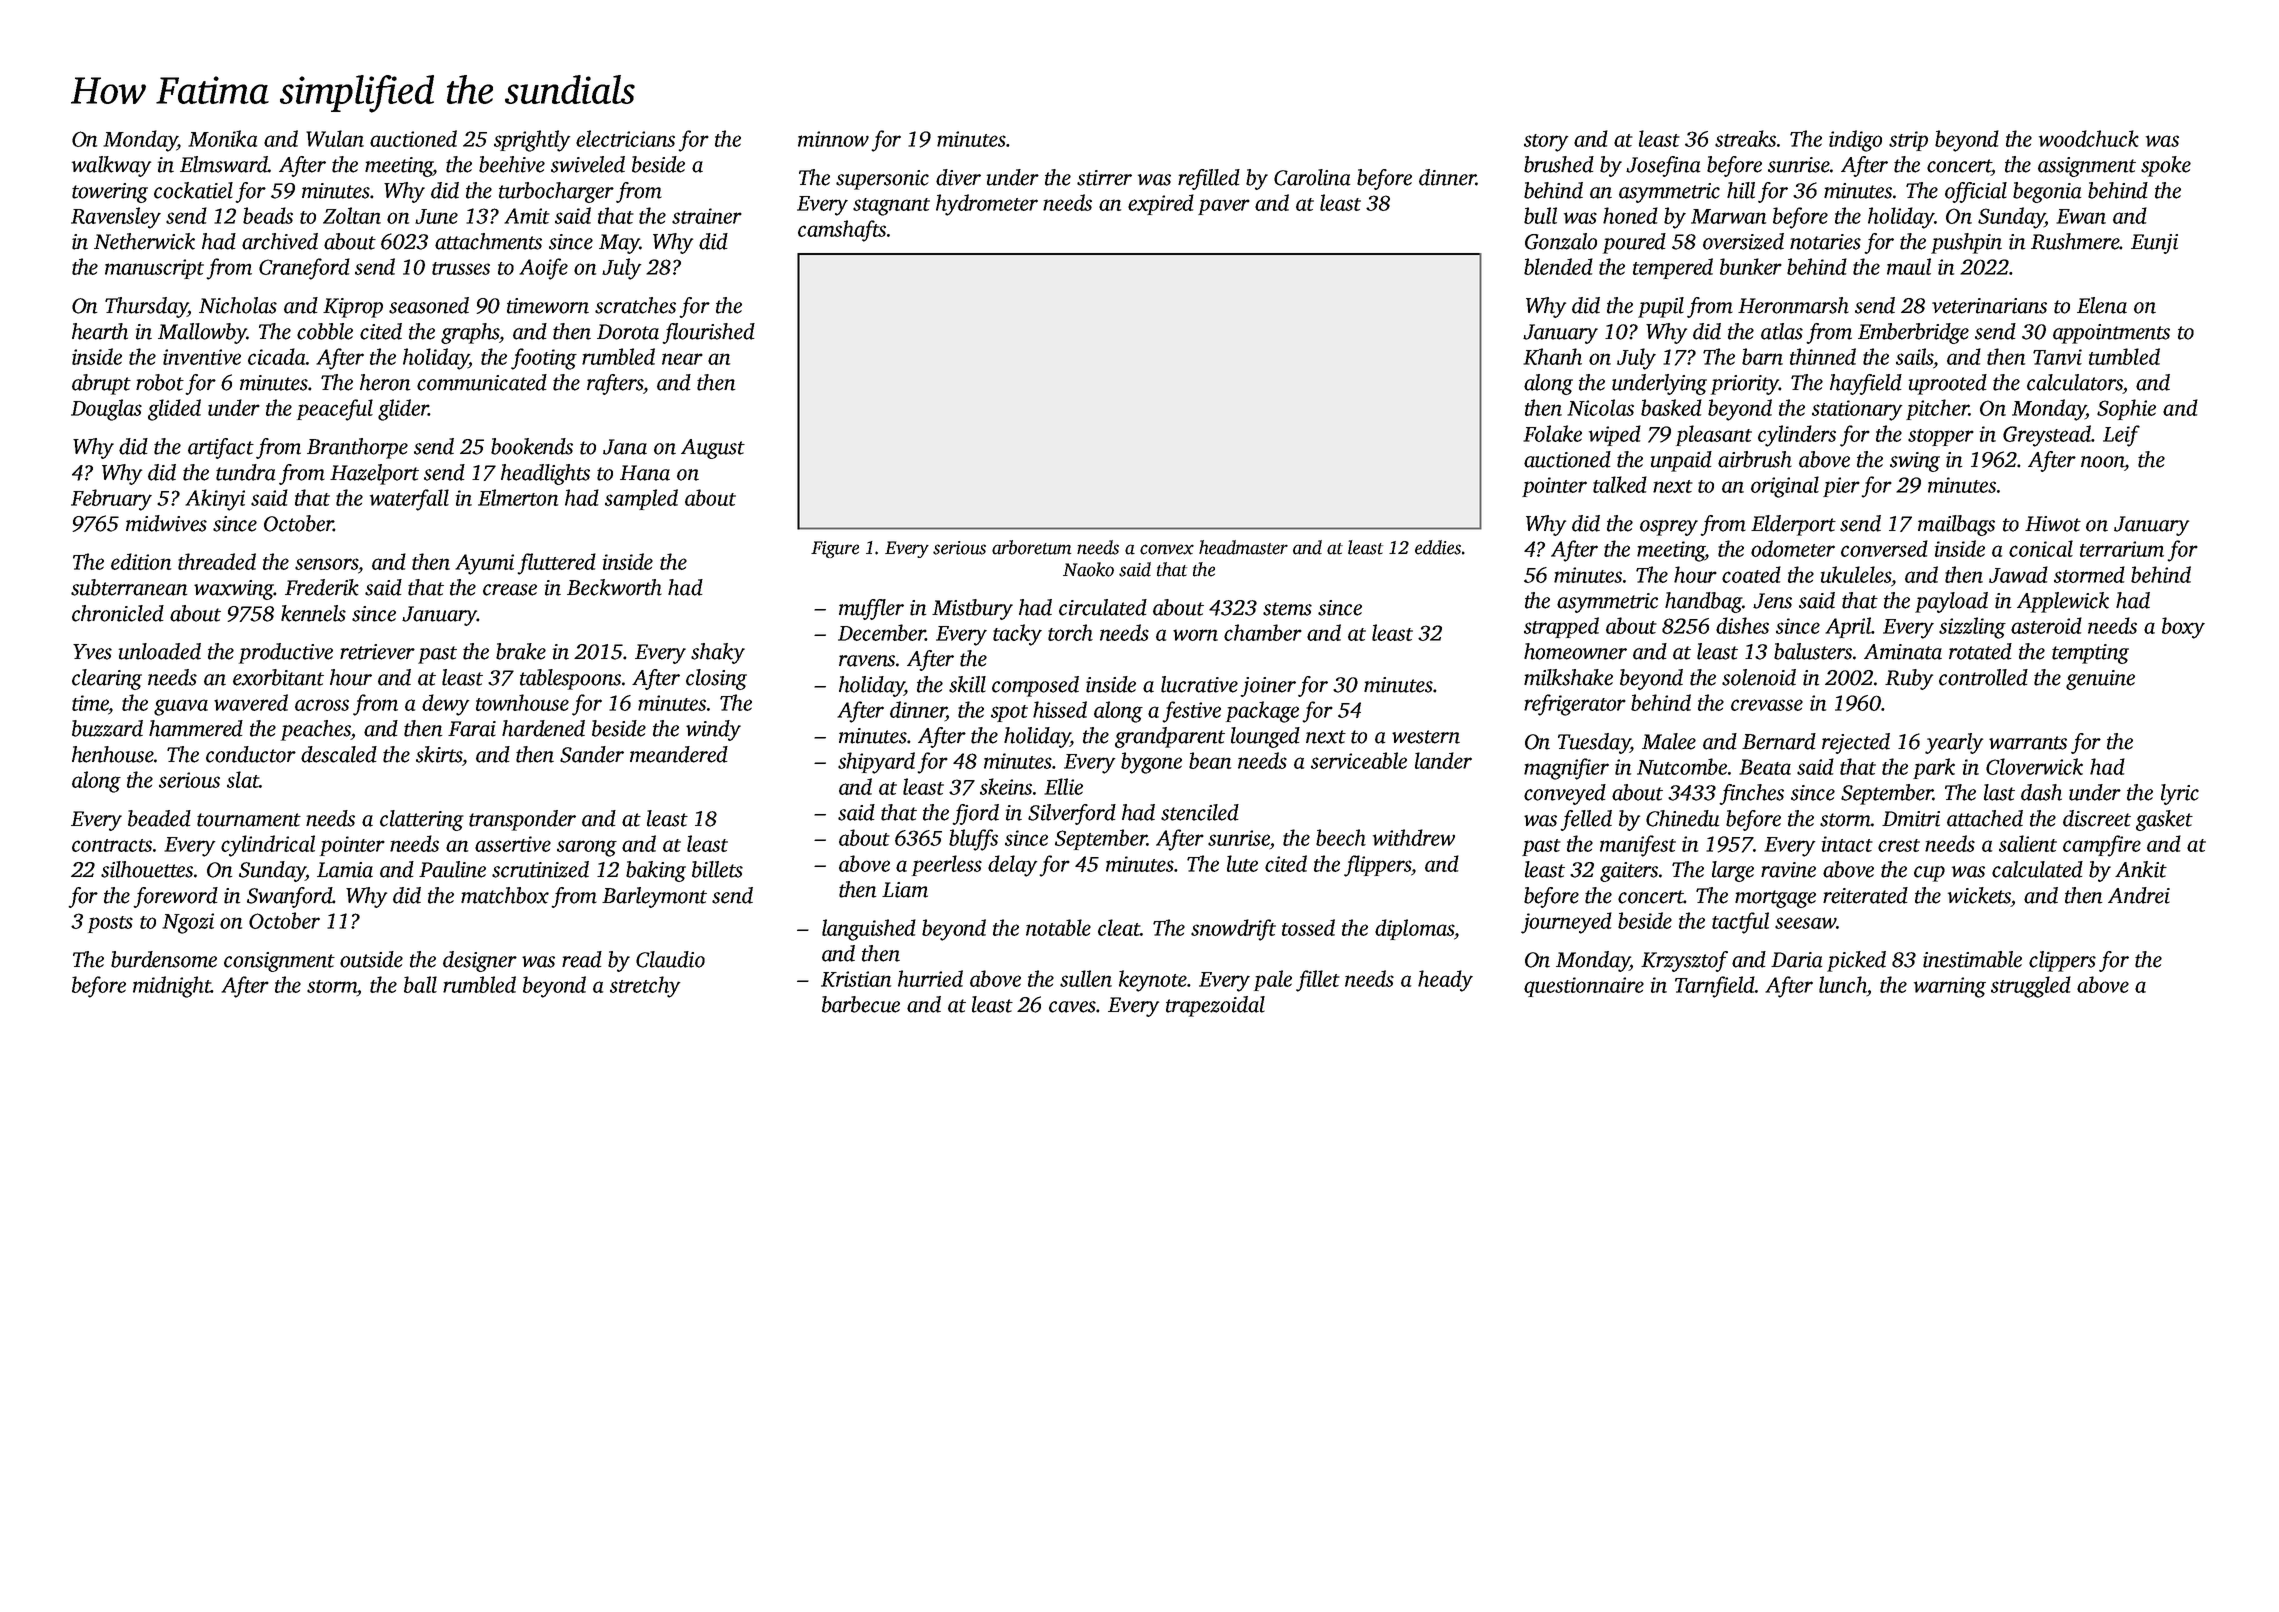 The height and width of the page is (1612, 2279). Describe the element at coordinates (645, 987) in the page. I see `stretchy` at that location.
